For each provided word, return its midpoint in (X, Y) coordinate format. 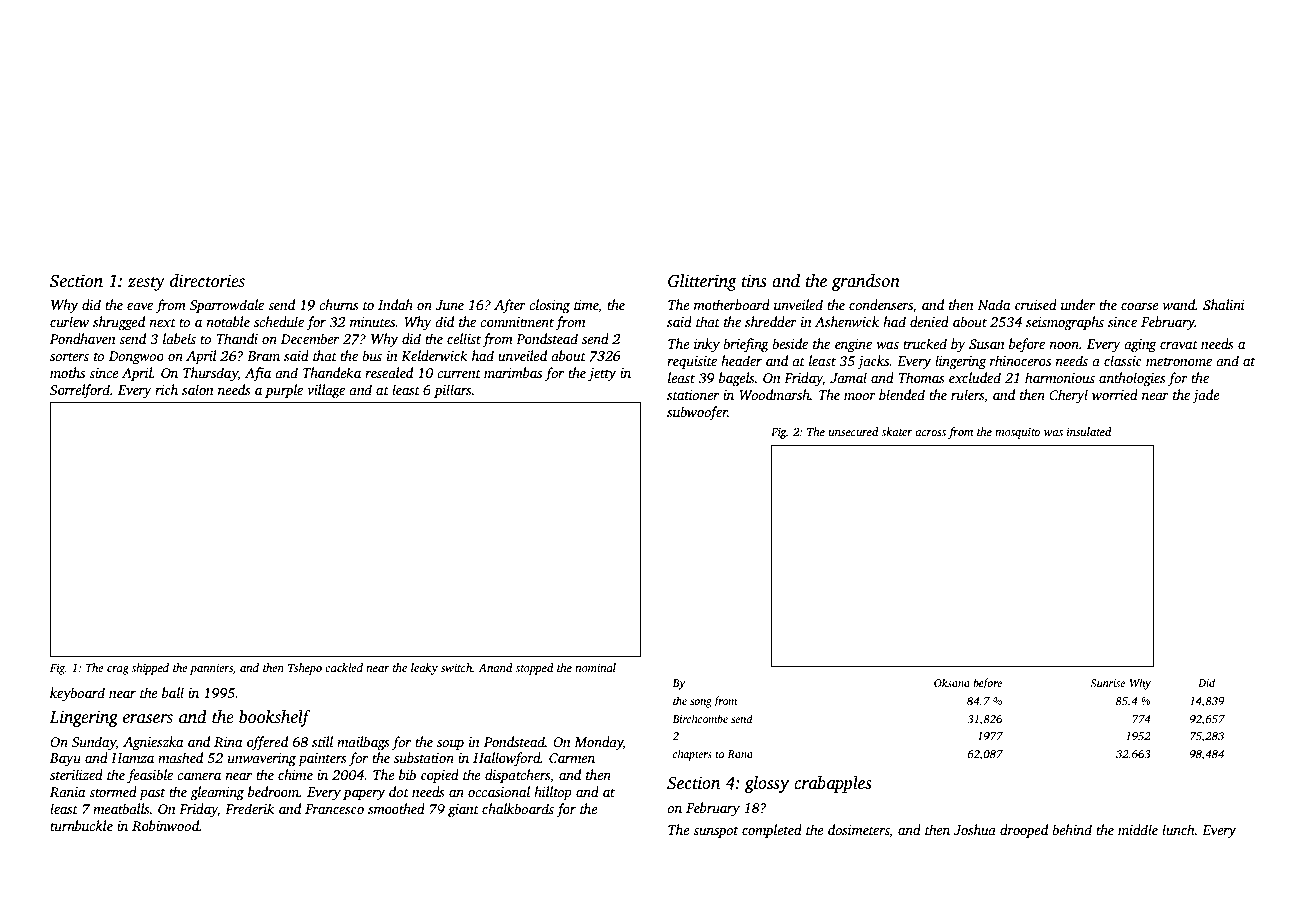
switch (456, 667)
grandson (865, 282)
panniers (211, 669)
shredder (771, 321)
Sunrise (1107, 683)
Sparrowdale (227, 306)
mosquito (1017, 433)
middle (1138, 829)
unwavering (262, 759)
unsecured (854, 431)
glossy (766, 784)
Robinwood (165, 825)
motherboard (732, 304)
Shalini (1224, 304)
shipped (150, 669)
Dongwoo (136, 357)
